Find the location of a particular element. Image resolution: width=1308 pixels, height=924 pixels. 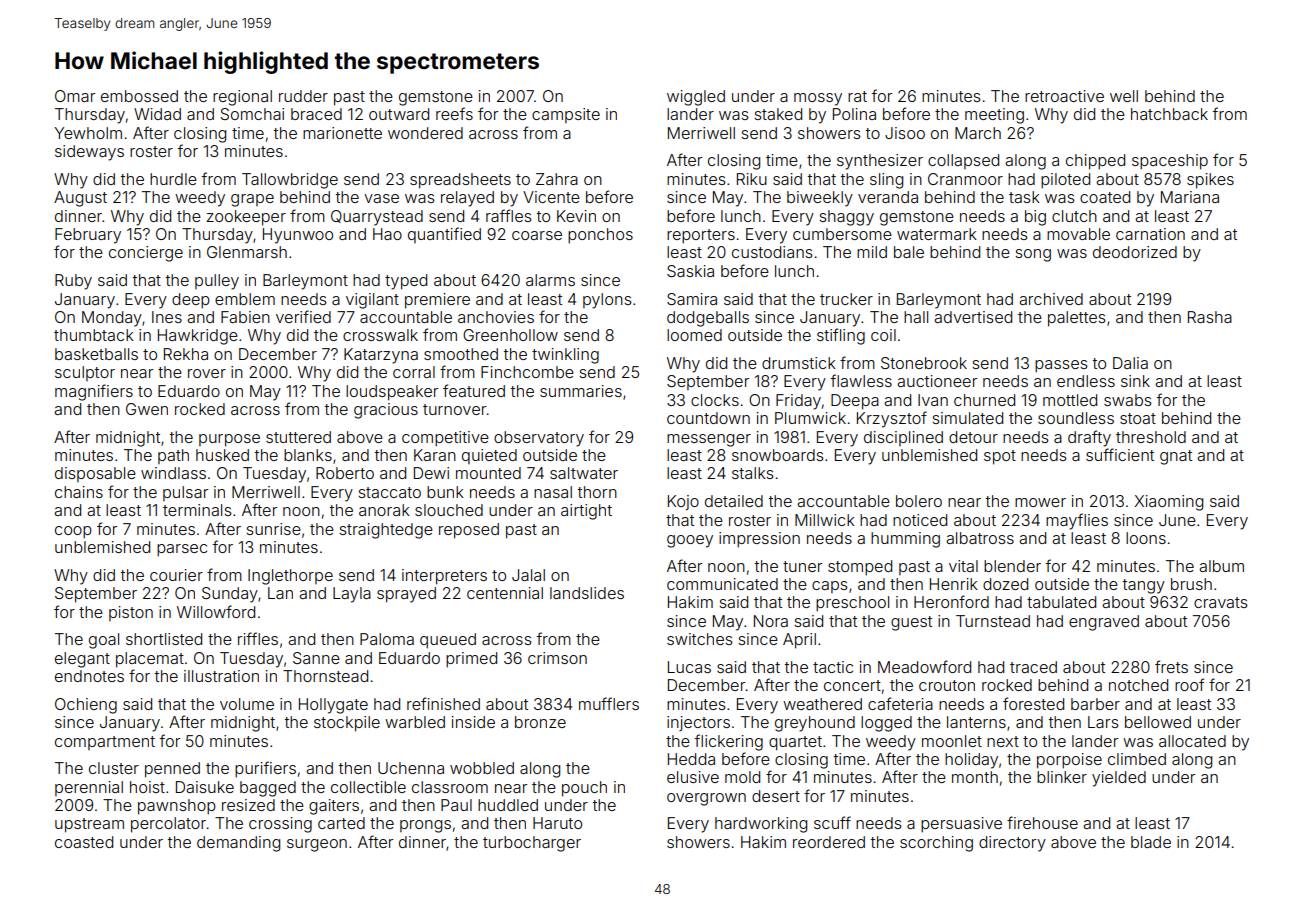

embossed is located at coordinates (139, 96).
